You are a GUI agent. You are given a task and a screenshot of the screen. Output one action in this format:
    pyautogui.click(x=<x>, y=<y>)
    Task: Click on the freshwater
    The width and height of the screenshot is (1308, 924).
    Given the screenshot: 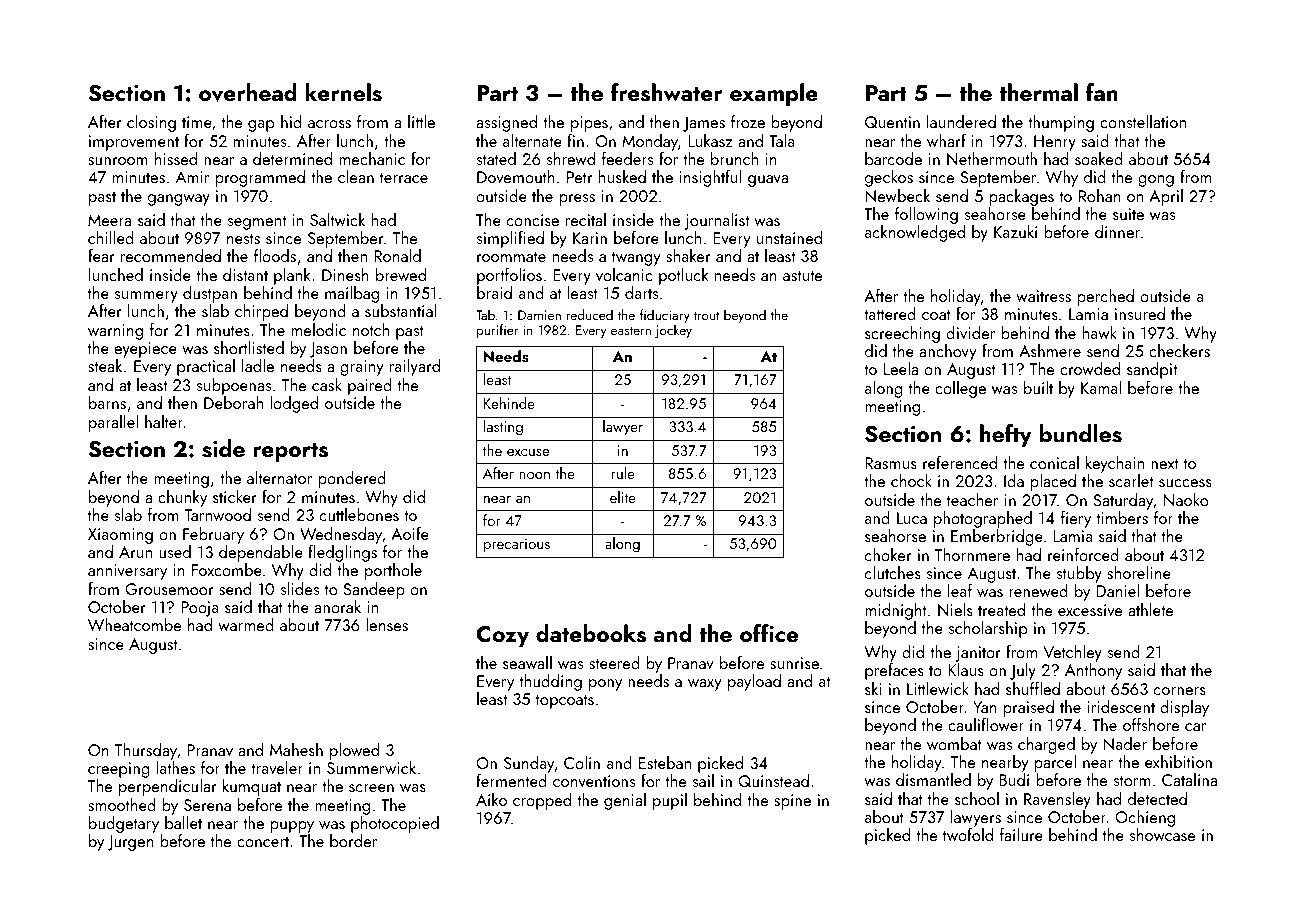 What is the action you would take?
    pyautogui.click(x=667, y=92)
